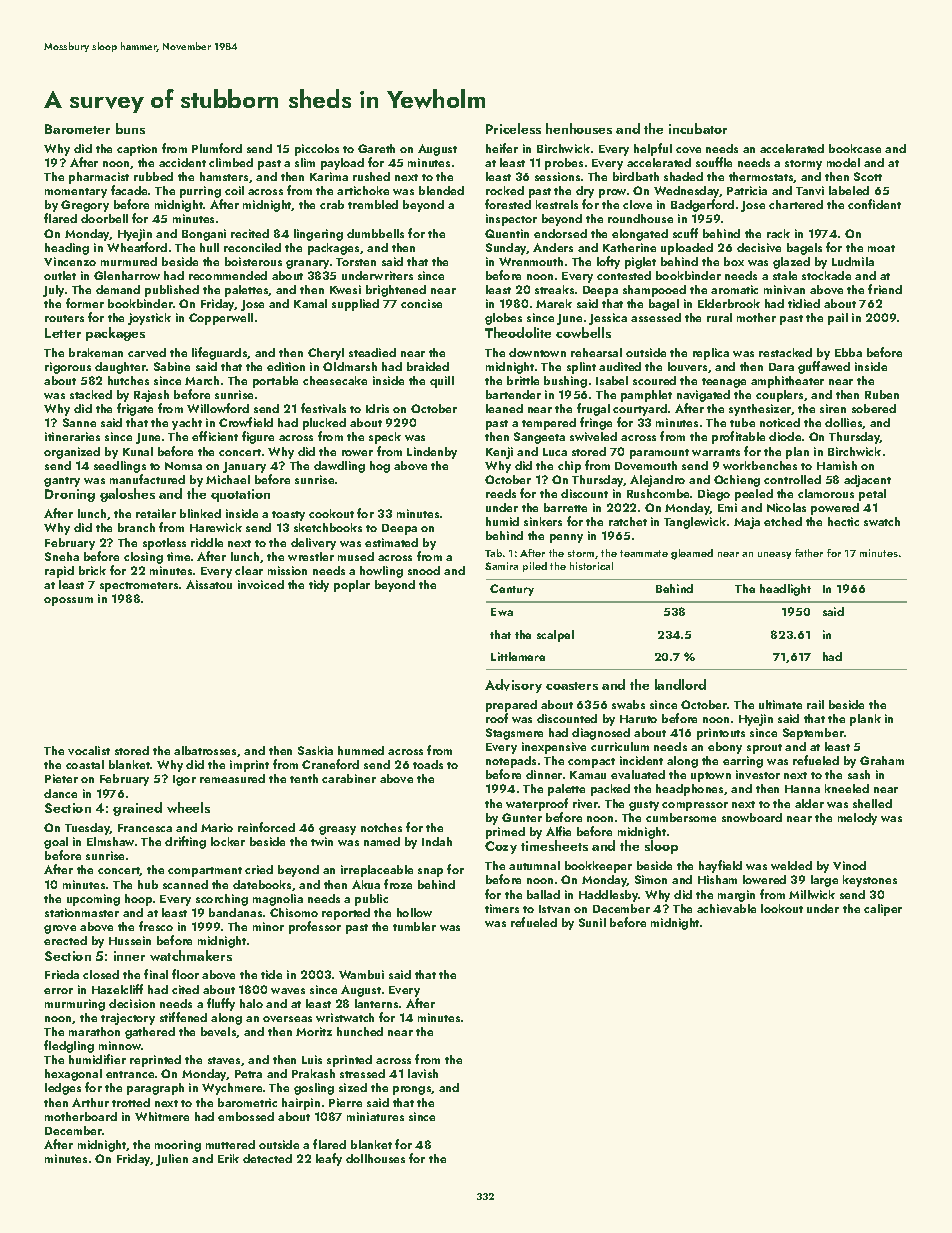  I want to click on labeled, so click(849, 190).
